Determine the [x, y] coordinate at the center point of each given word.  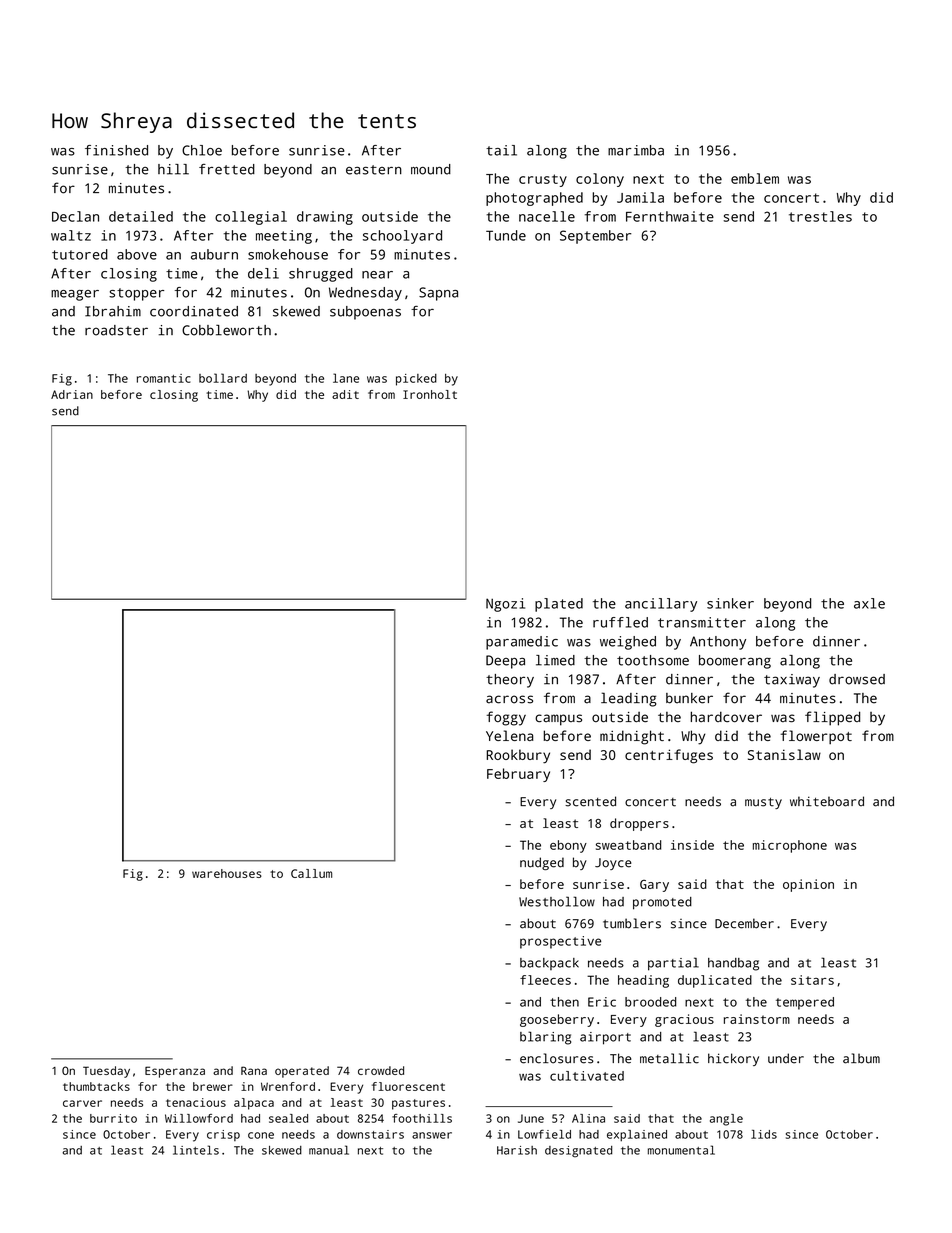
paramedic [522, 643]
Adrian [72, 394]
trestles [820, 216]
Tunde [506, 235]
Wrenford [288, 1086]
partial [673, 964]
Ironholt [430, 394]
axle [869, 603]
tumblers [632, 923]
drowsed [857, 679]
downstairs [370, 1134]
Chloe [202, 150]
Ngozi [505, 605]
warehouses [227, 873]
